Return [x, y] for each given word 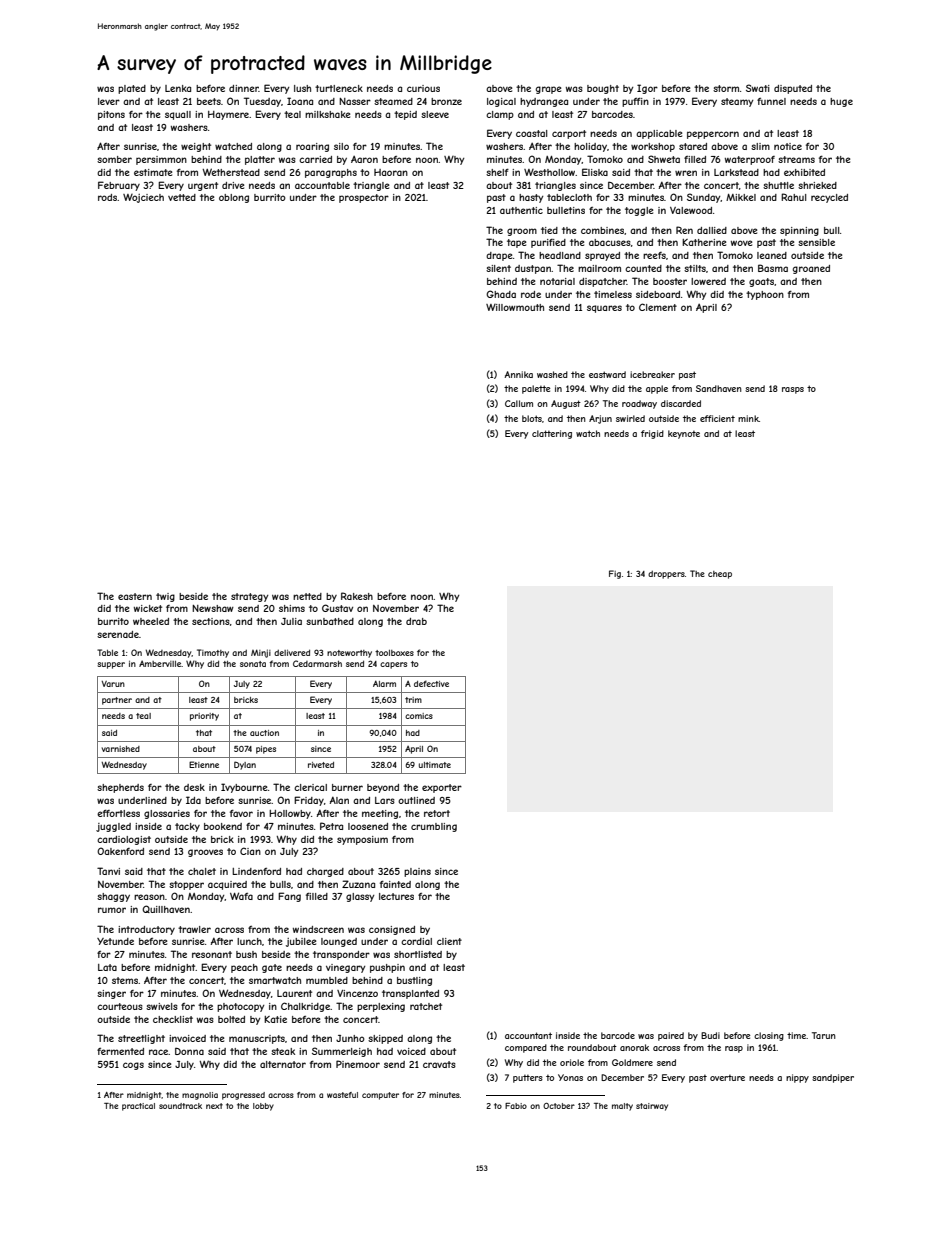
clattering [552, 434]
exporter [442, 788]
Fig [615, 574]
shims [292, 608]
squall [178, 115]
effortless [118, 813]
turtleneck [339, 88]
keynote [684, 434]
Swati [758, 88]
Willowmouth [515, 307]
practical [138, 1107]
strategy [250, 597]
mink [748, 418]
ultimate [435, 765]
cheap [720, 575]
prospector [364, 198]
